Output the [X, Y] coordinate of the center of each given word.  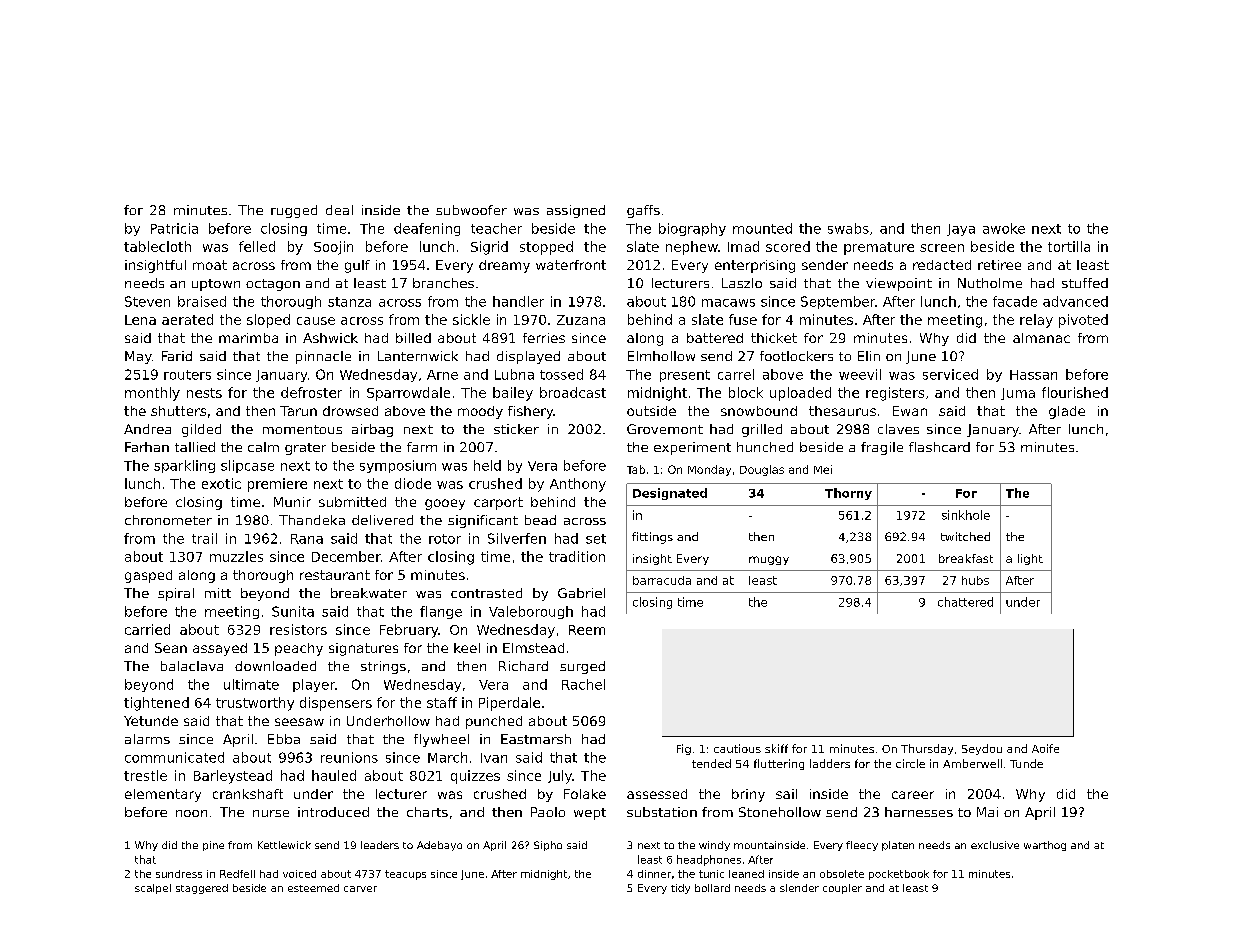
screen [942, 248]
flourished [1075, 392]
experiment [692, 448]
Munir [292, 502]
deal [339, 210]
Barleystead [233, 777]
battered [715, 338]
